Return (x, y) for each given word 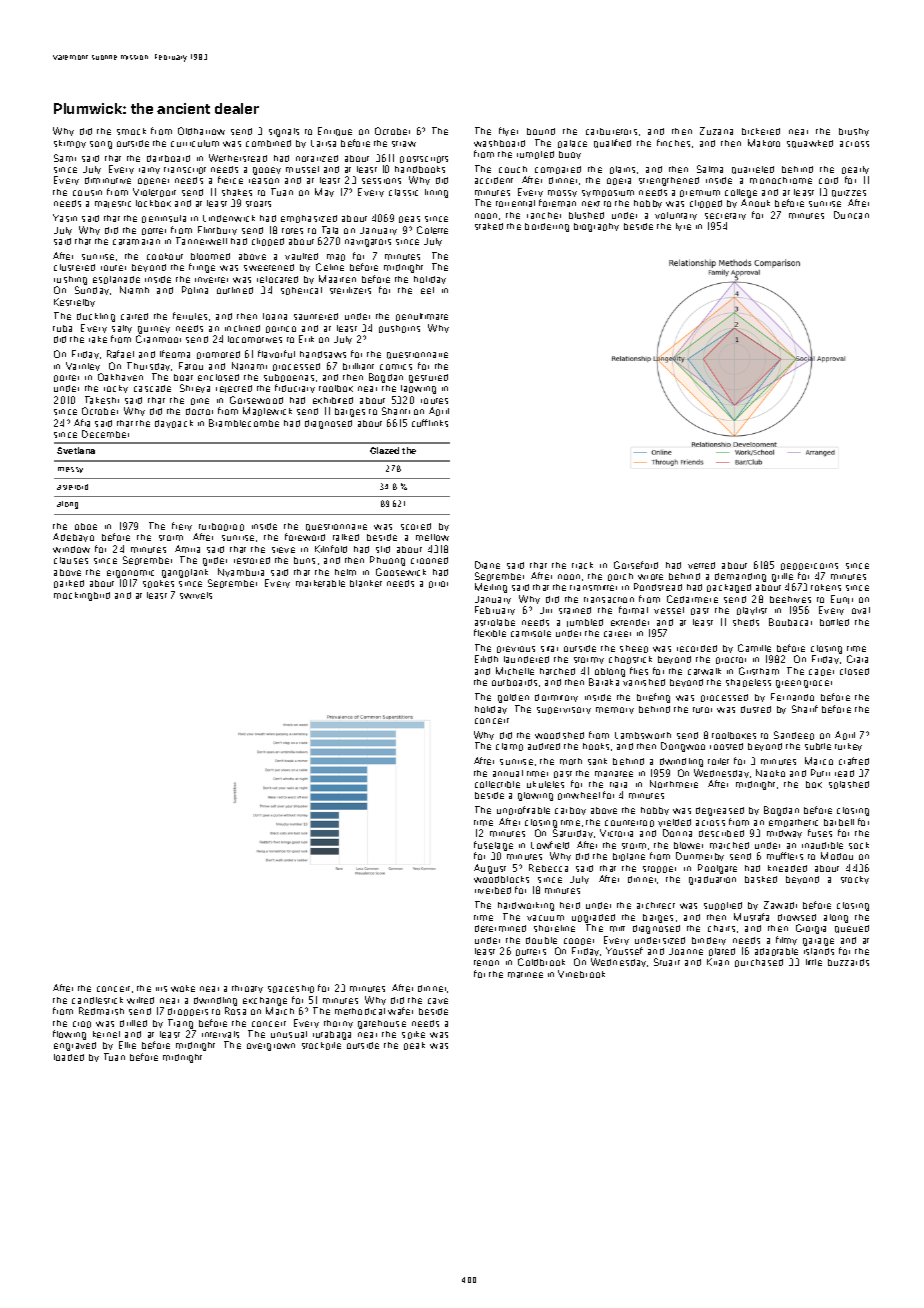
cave (438, 1001)
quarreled (753, 170)
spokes (158, 584)
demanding (740, 577)
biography (596, 227)
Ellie (127, 1045)
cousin (87, 193)
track (582, 565)
